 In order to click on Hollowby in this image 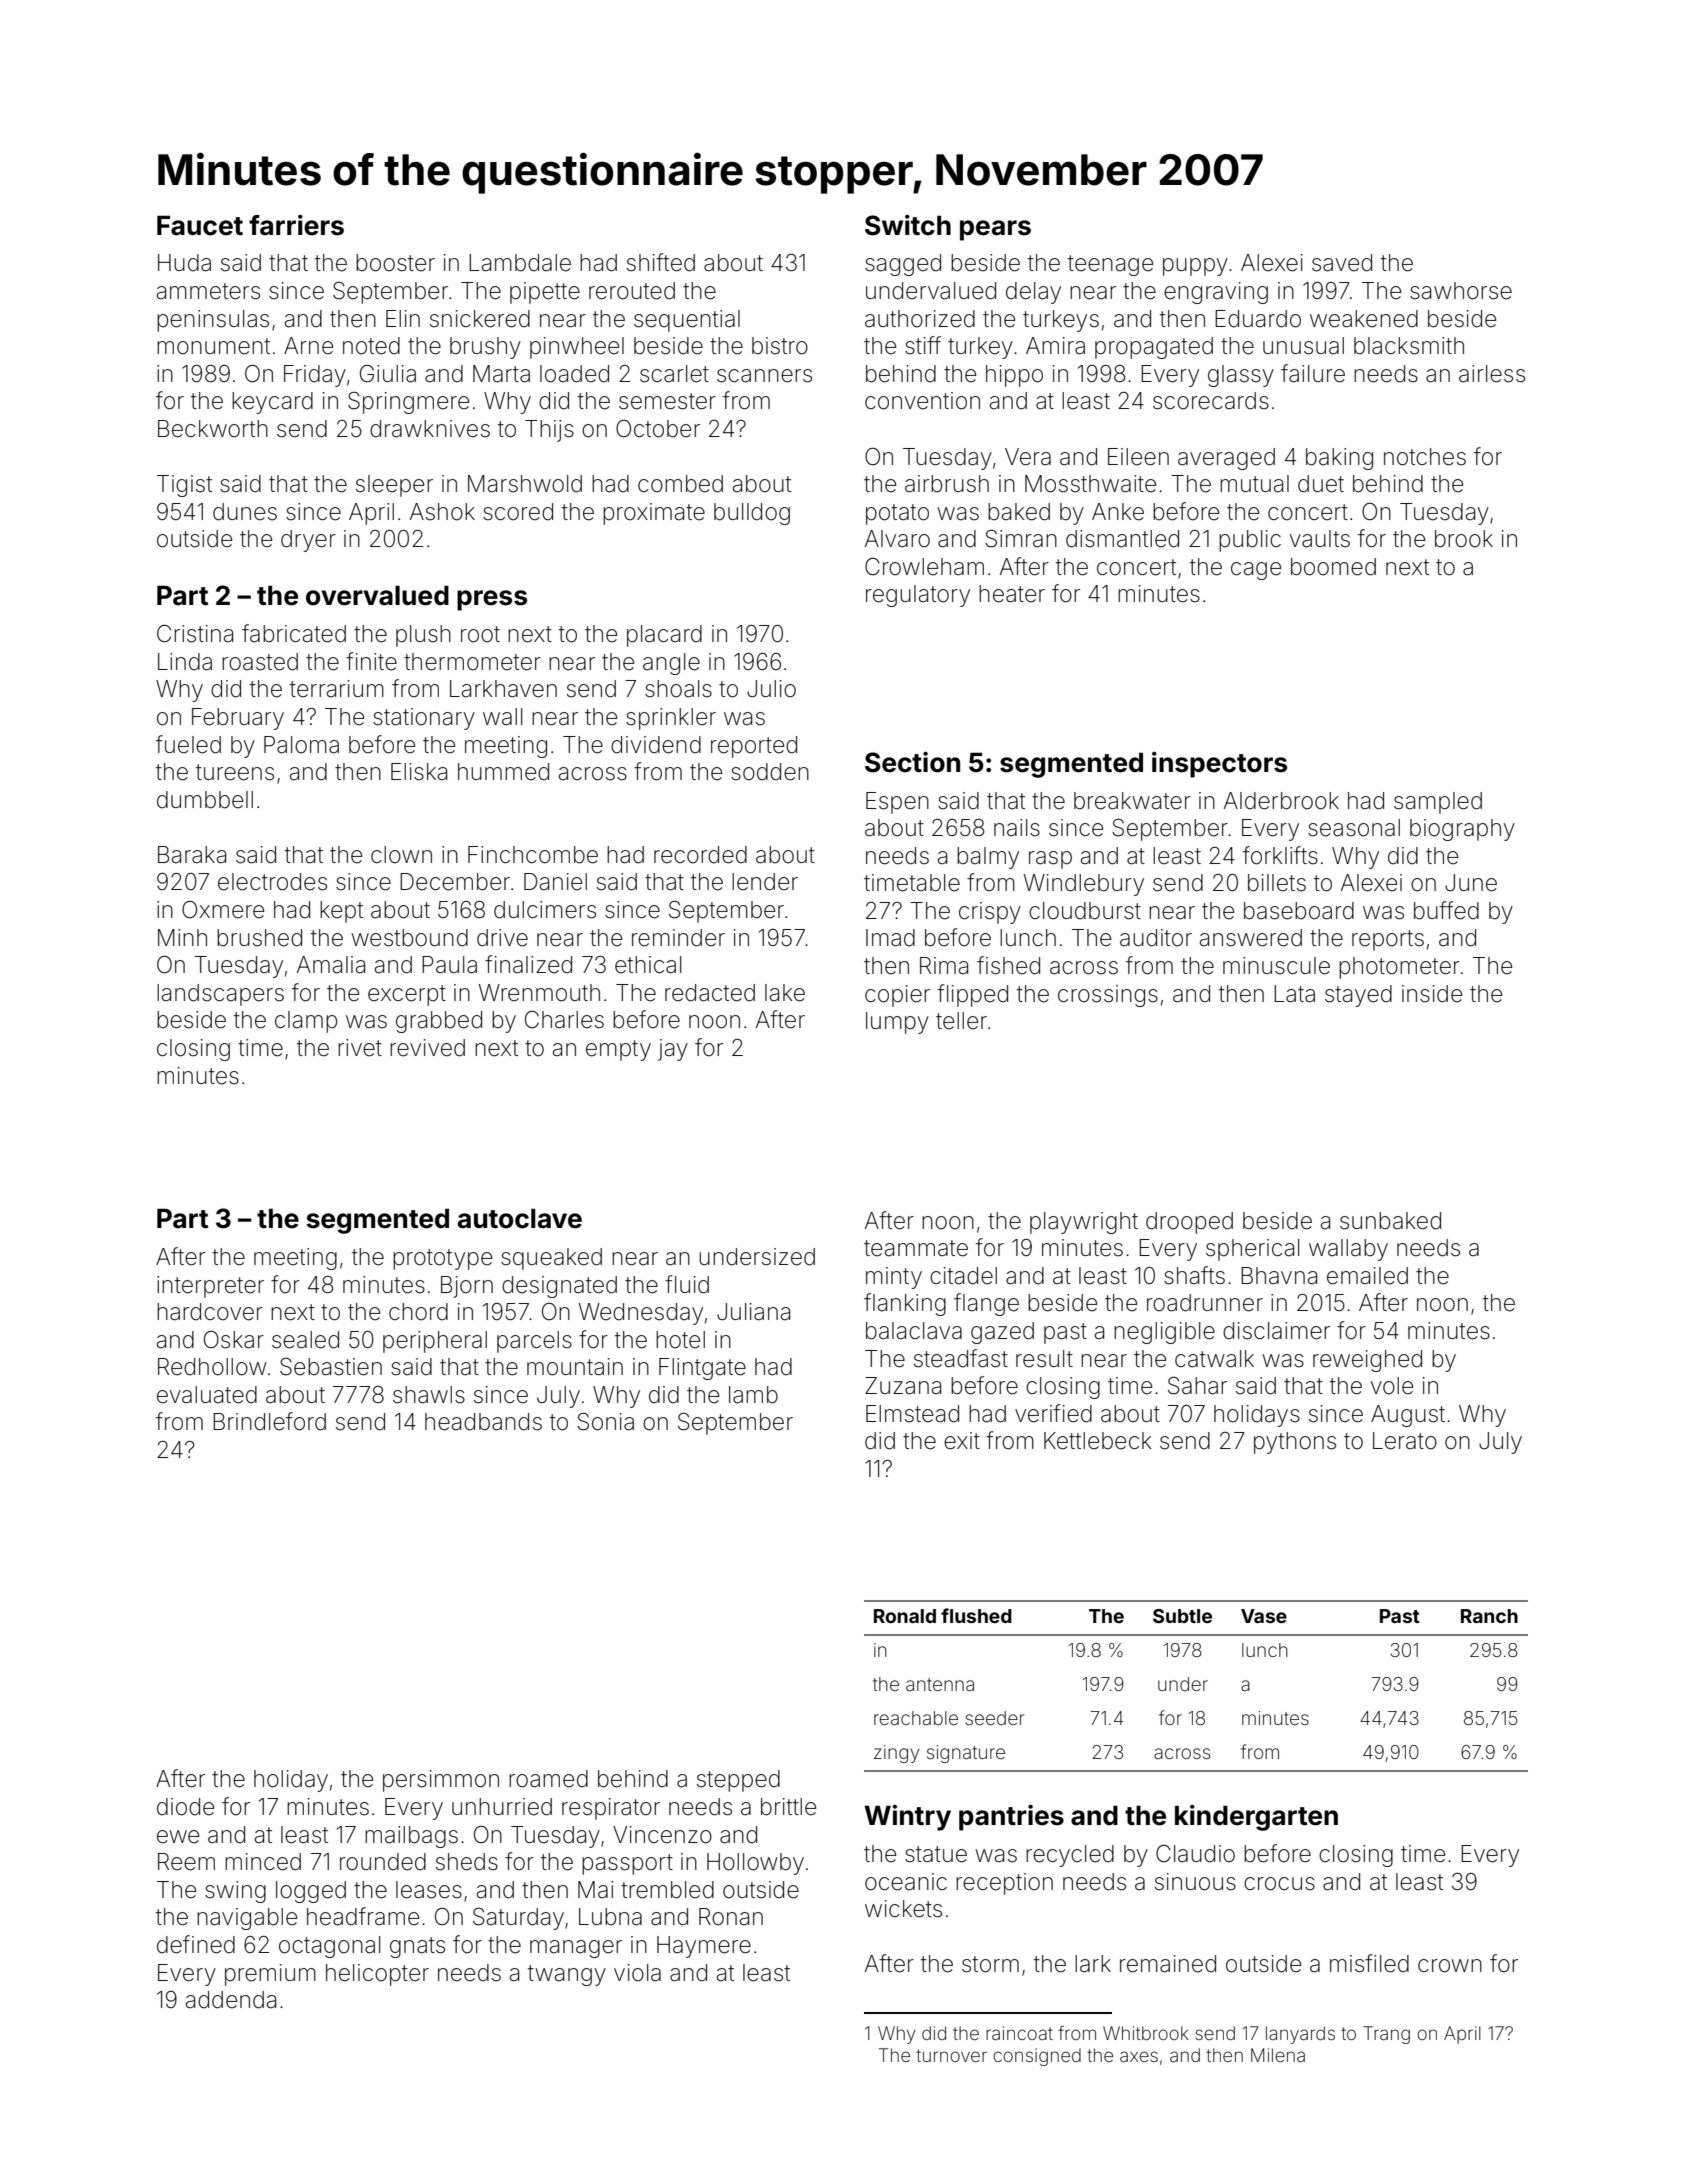, I will do `click(755, 1864)`.
